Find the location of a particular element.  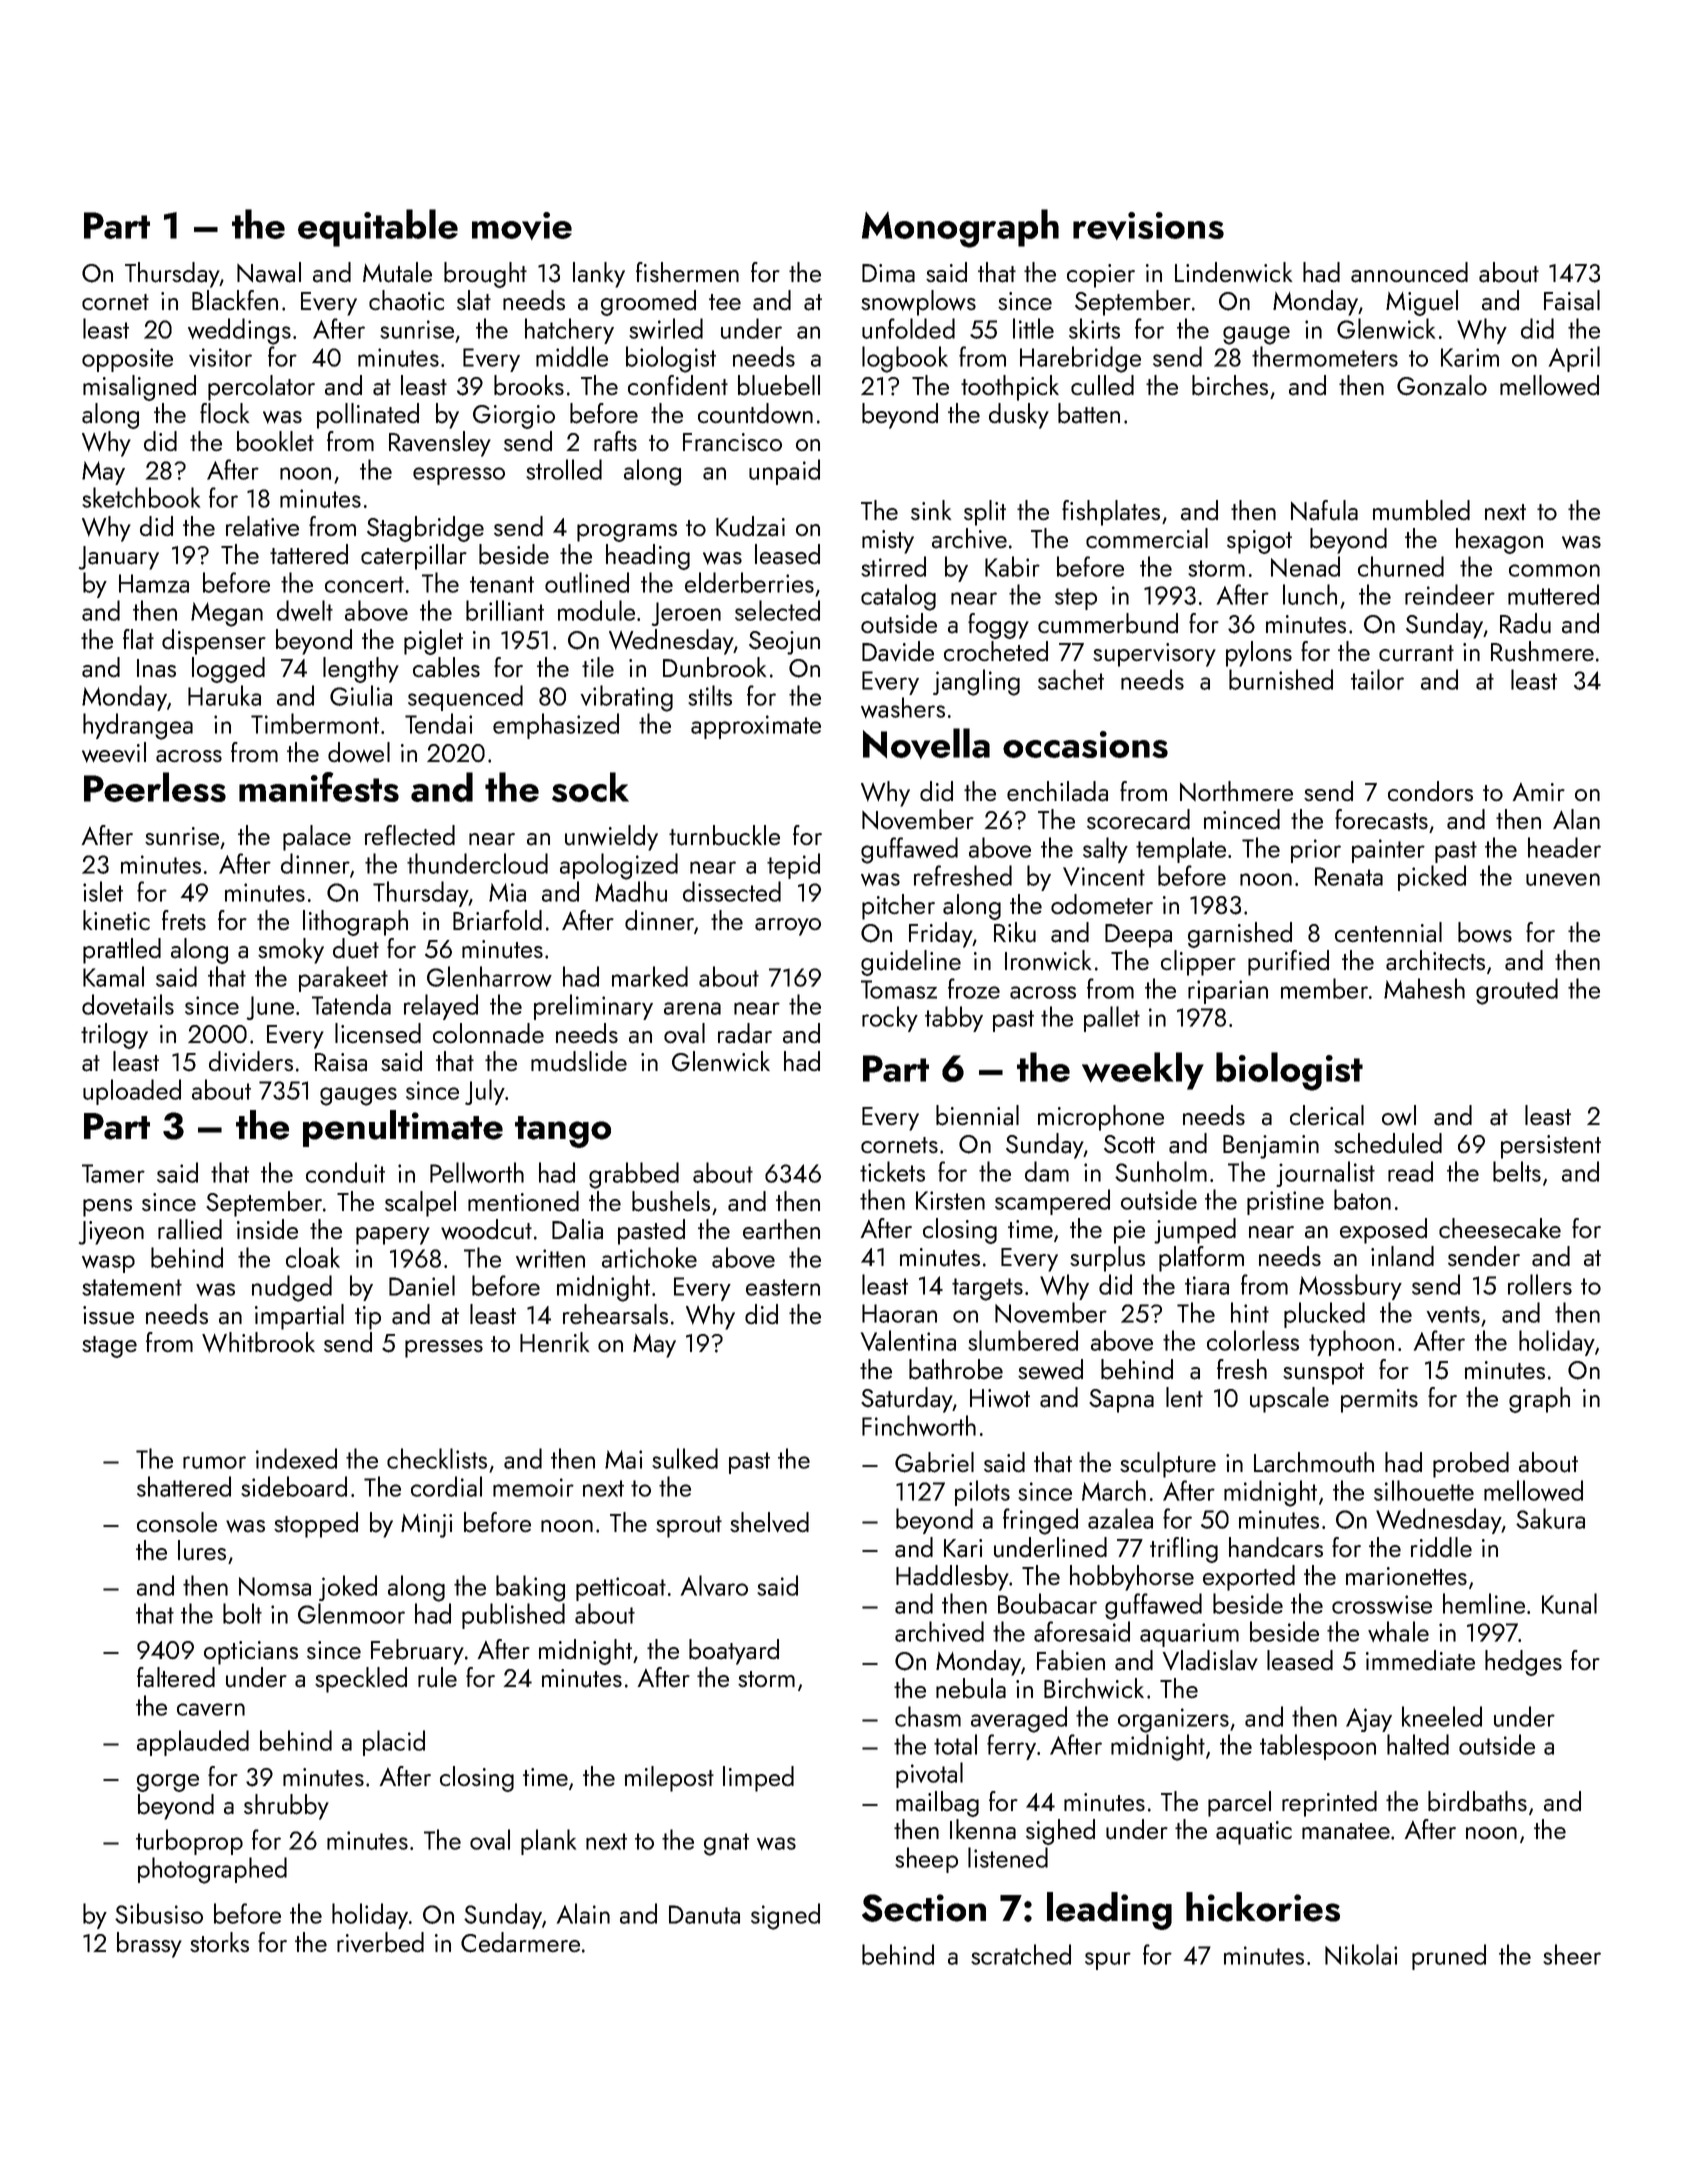

plank is located at coordinates (548, 1842).
